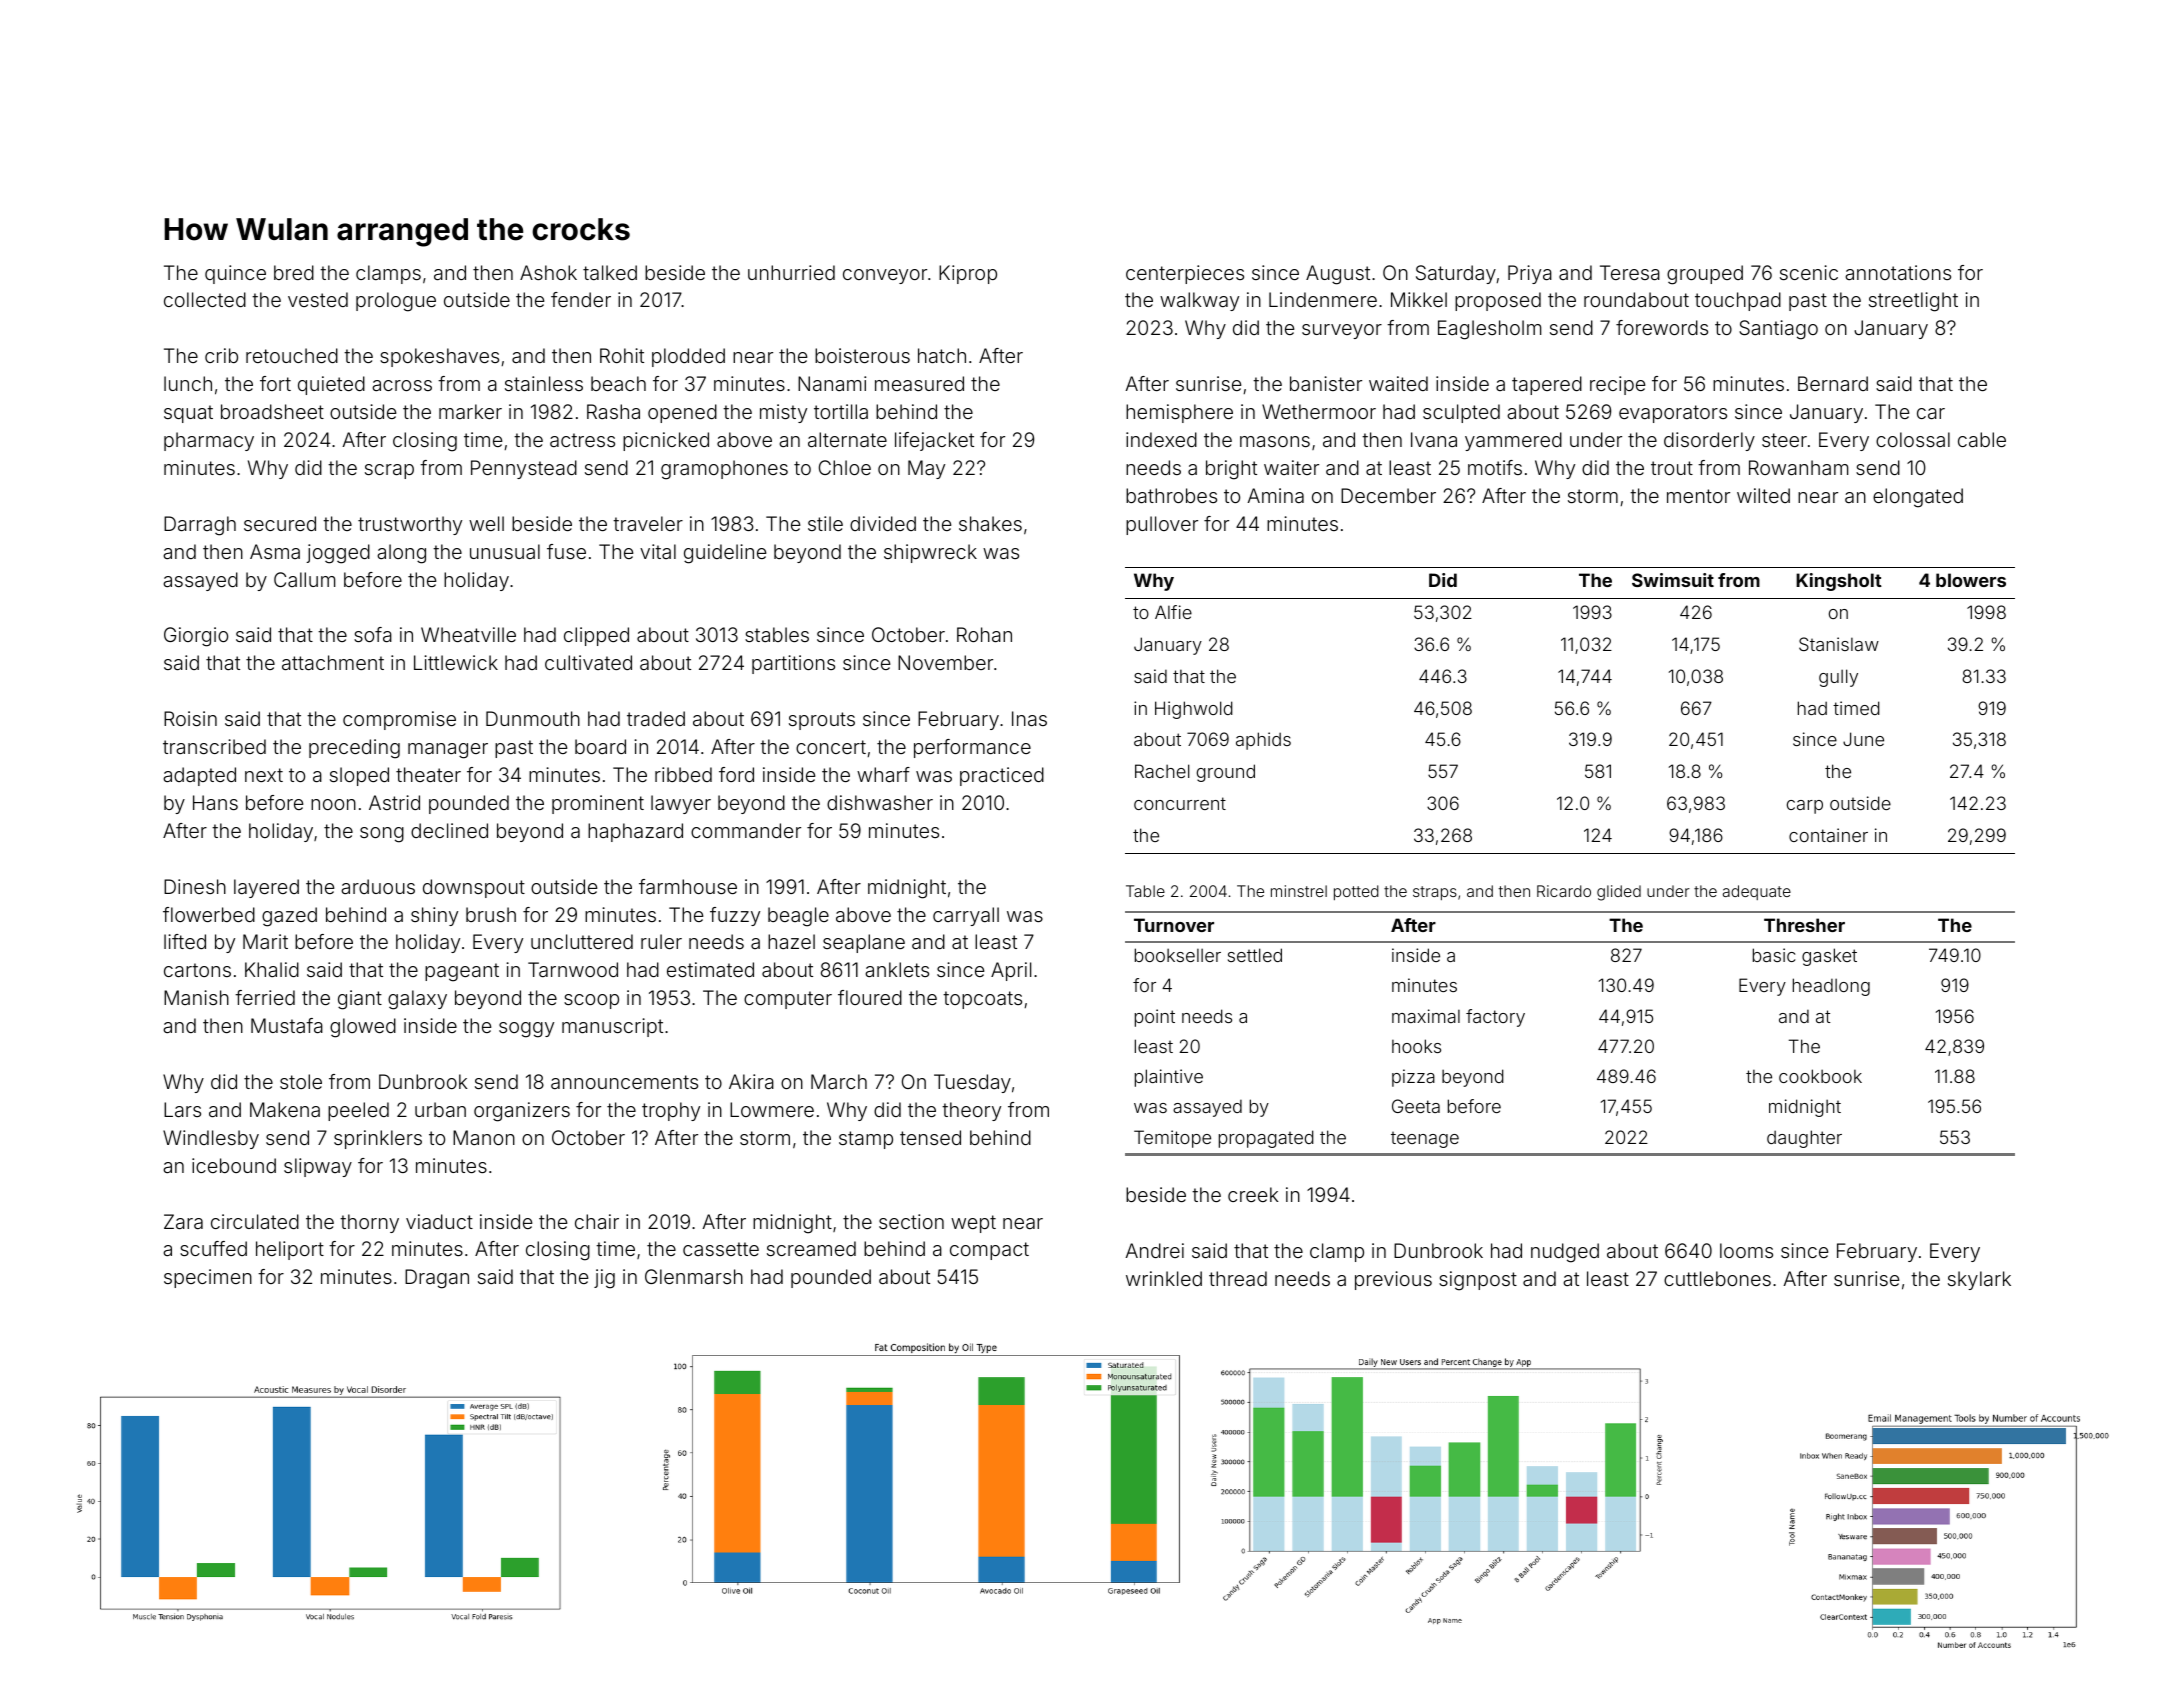 This screenshot has height=1683, width=2178. Describe the element at coordinates (548, 272) in the screenshot. I see `Ashok` at that location.
